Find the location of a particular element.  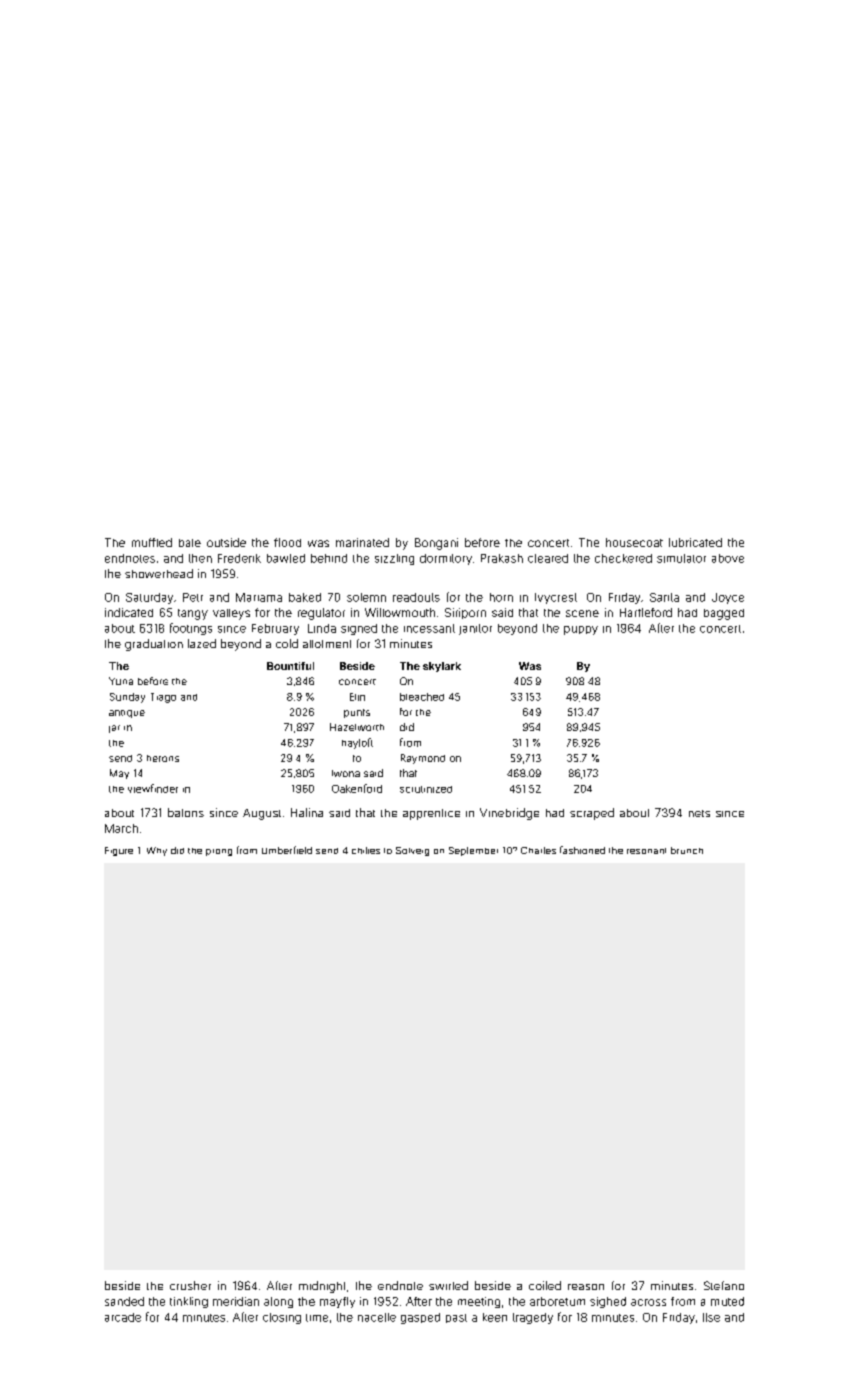

across is located at coordinates (648, 1302).
